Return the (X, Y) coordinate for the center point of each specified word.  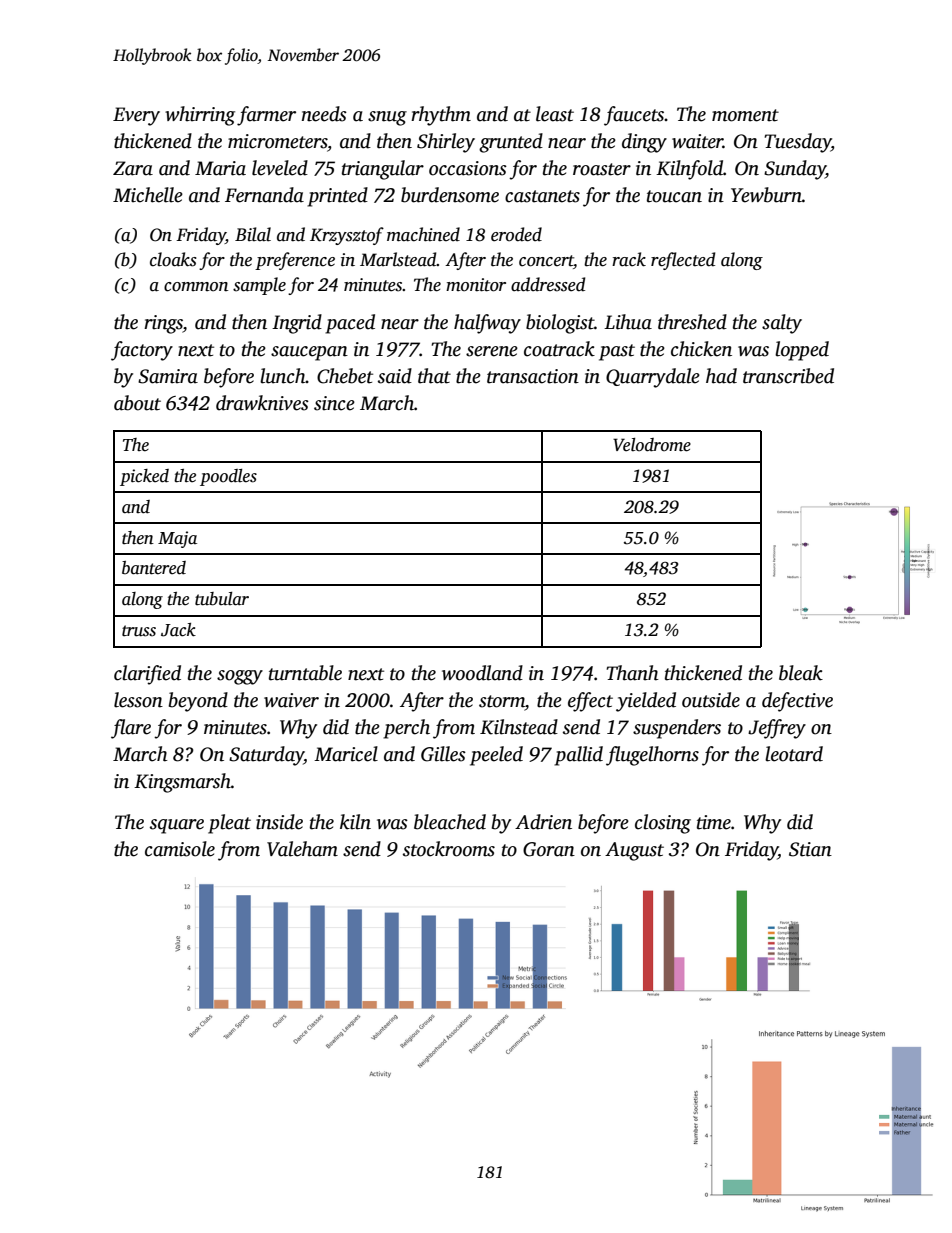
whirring (200, 116)
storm (502, 701)
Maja (177, 539)
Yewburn (766, 195)
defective (797, 702)
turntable (305, 673)
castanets (542, 196)
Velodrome (652, 445)
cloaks (173, 259)
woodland (482, 673)
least (555, 114)
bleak (801, 673)
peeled (496, 756)
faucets (634, 116)
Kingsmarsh (182, 783)
